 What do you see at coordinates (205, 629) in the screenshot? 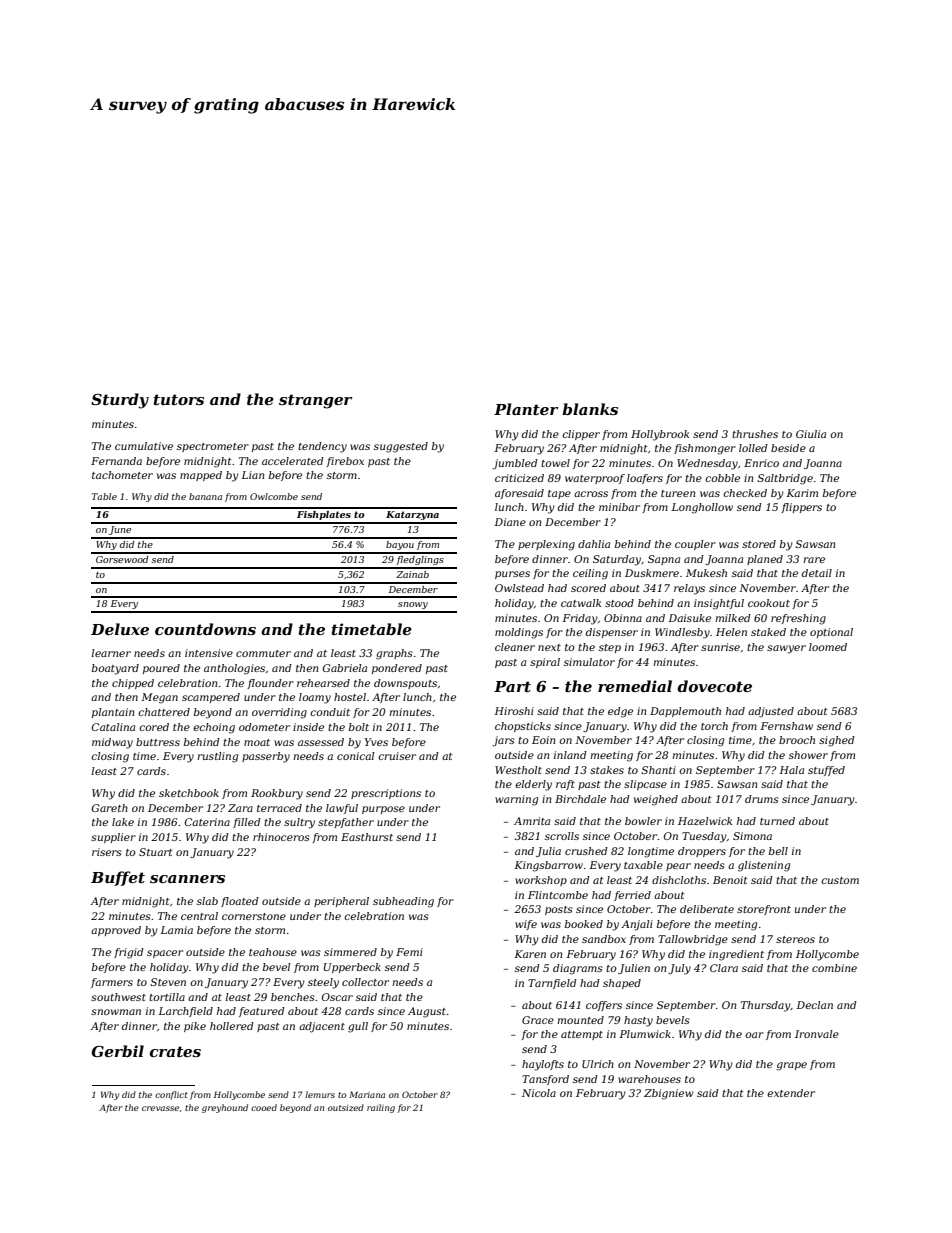
I see `countdowns` at bounding box center [205, 629].
